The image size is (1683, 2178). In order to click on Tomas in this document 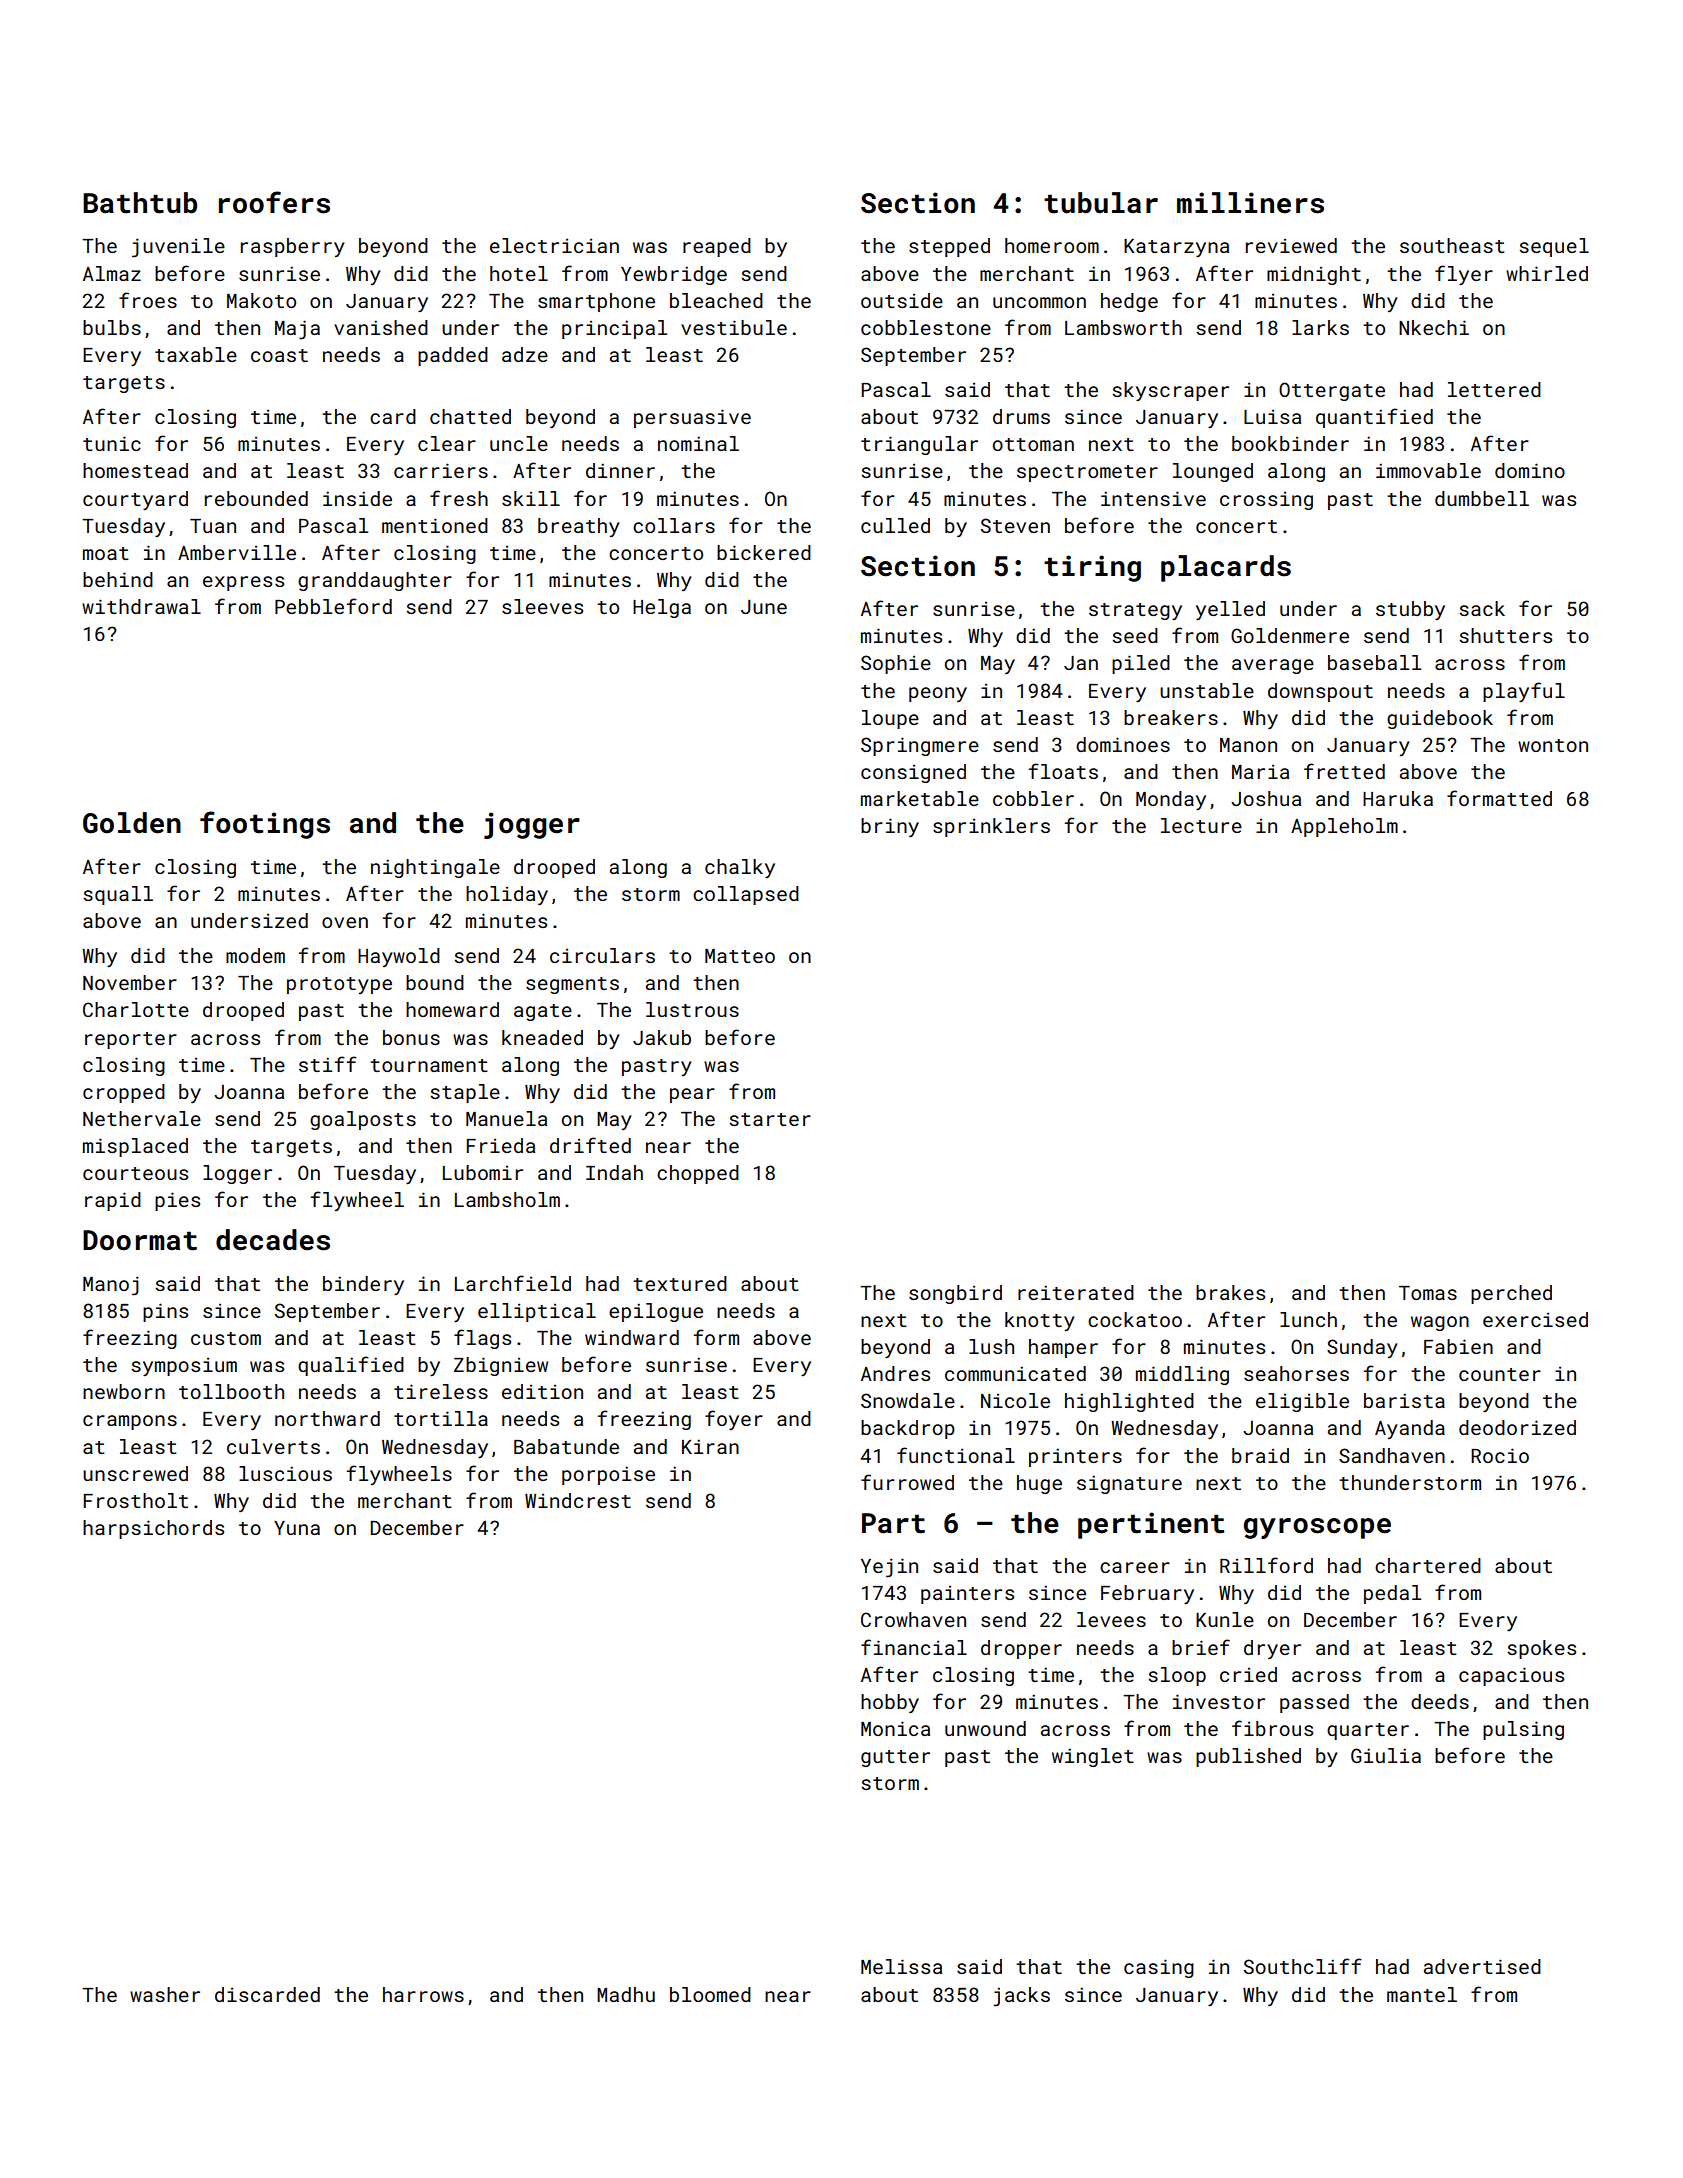, I will do `click(1428, 1293)`.
